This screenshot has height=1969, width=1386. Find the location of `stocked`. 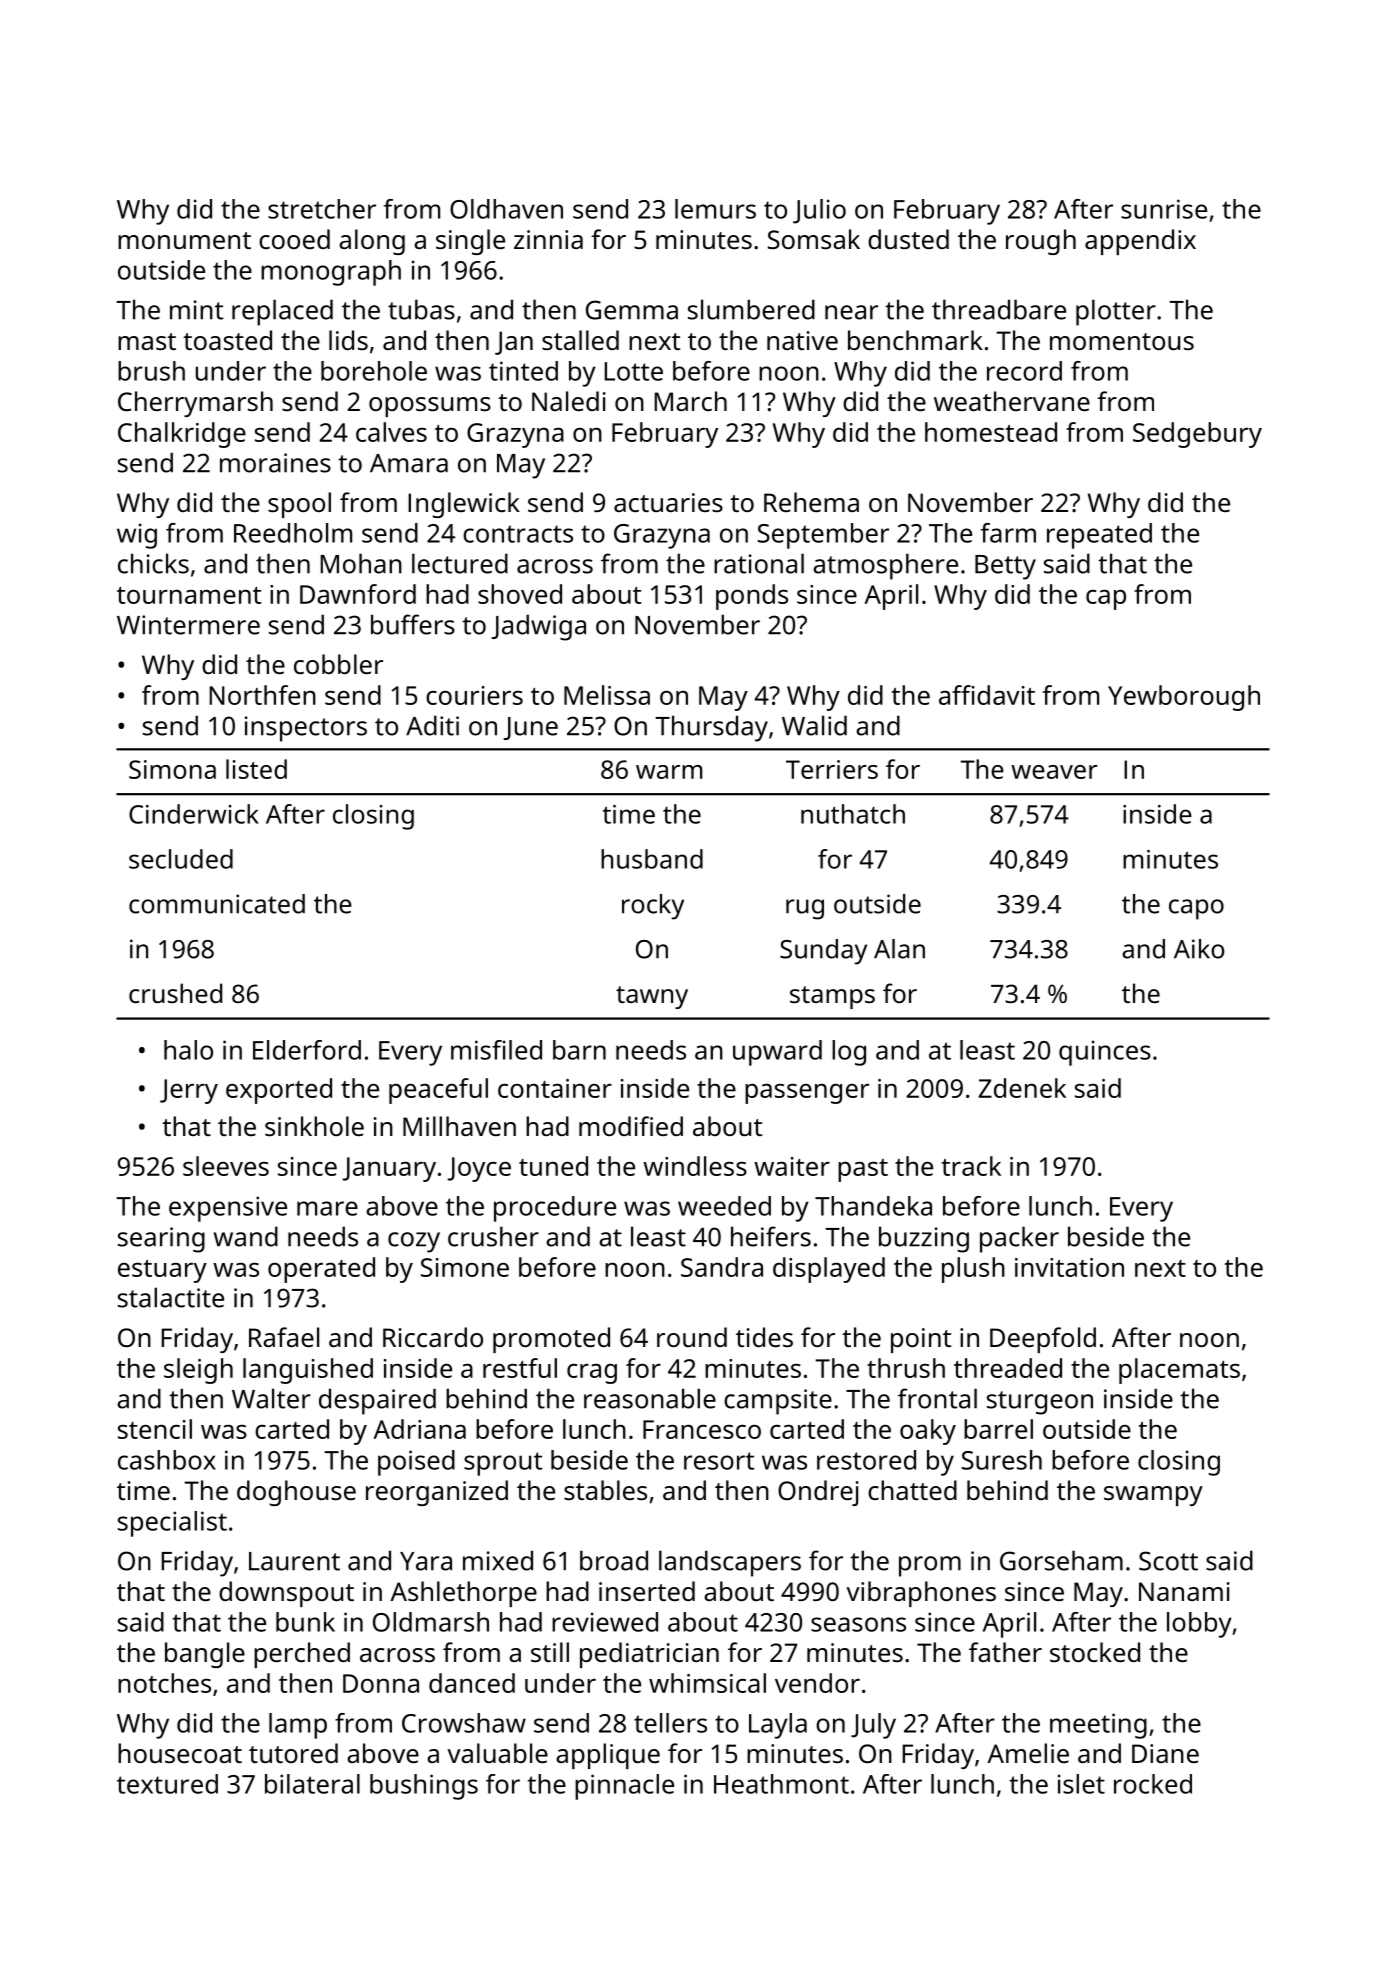

stocked is located at coordinates (1095, 1652).
